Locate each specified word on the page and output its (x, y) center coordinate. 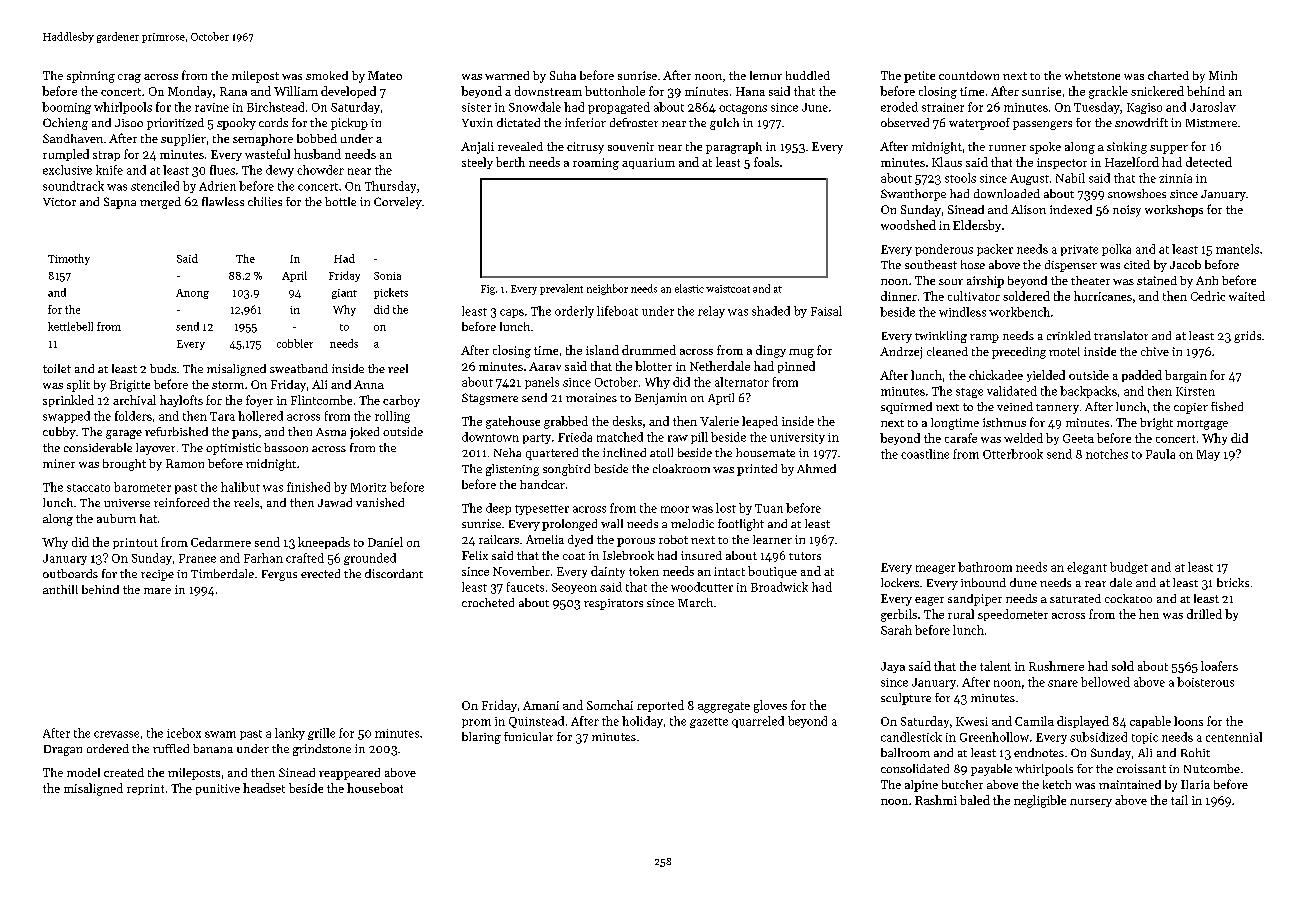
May (1208, 455)
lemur (766, 75)
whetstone (1092, 75)
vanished (380, 502)
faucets (525, 587)
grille (321, 734)
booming (66, 108)
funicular (528, 736)
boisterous (1205, 682)
